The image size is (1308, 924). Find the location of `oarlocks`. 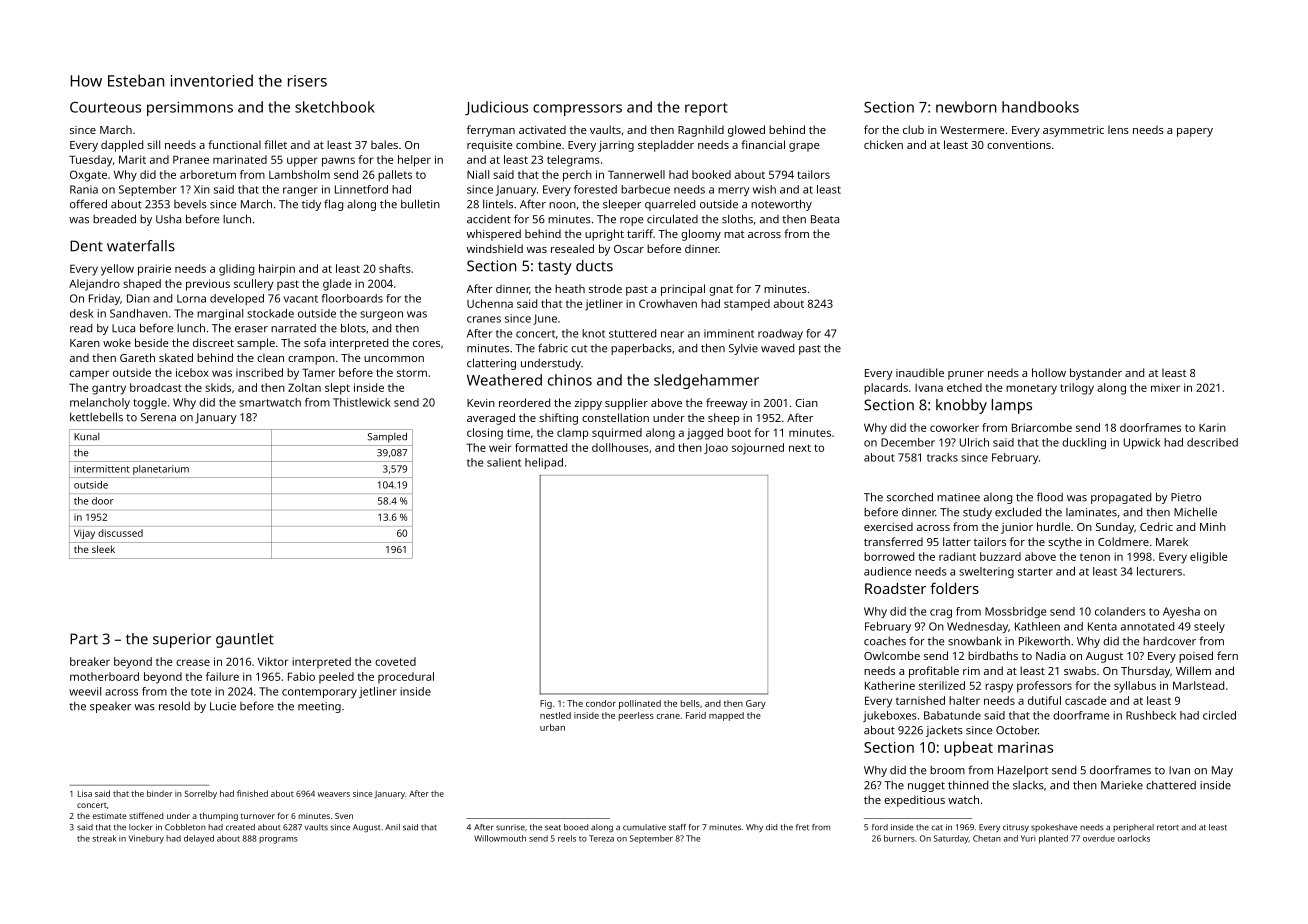

oarlocks is located at coordinates (1134, 838).
